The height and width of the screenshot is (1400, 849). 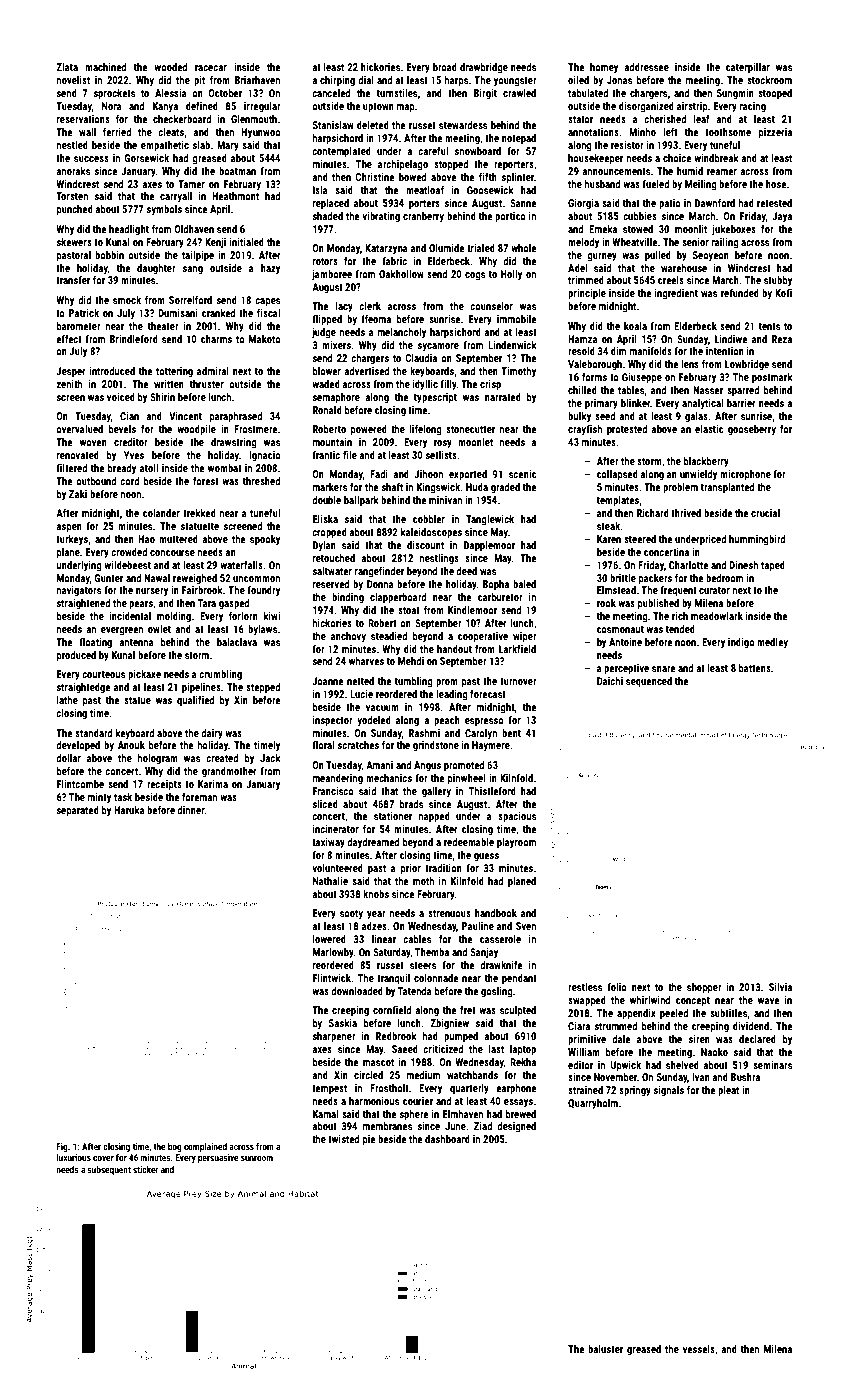 I want to click on Oakhollow, so click(x=401, y=274).
